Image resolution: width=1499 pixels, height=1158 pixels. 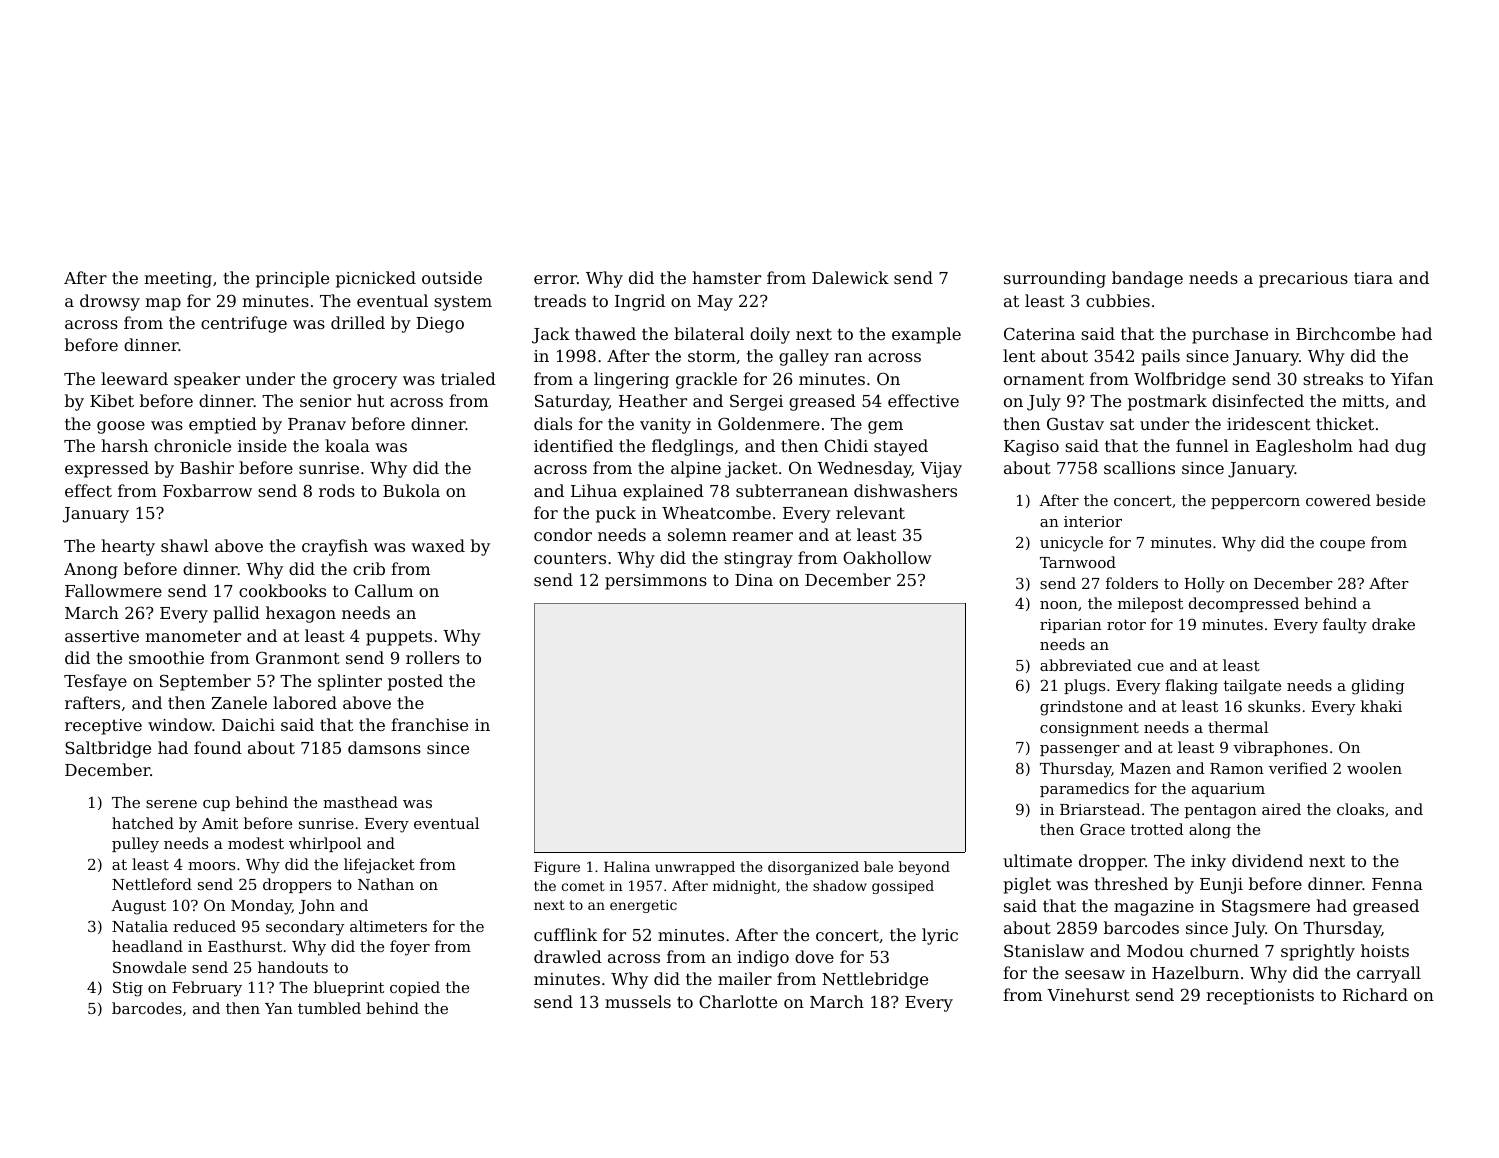 What do you see at coordinates (429, 724) in the page?
I see `franchise` at bounding box center [429, 724].
